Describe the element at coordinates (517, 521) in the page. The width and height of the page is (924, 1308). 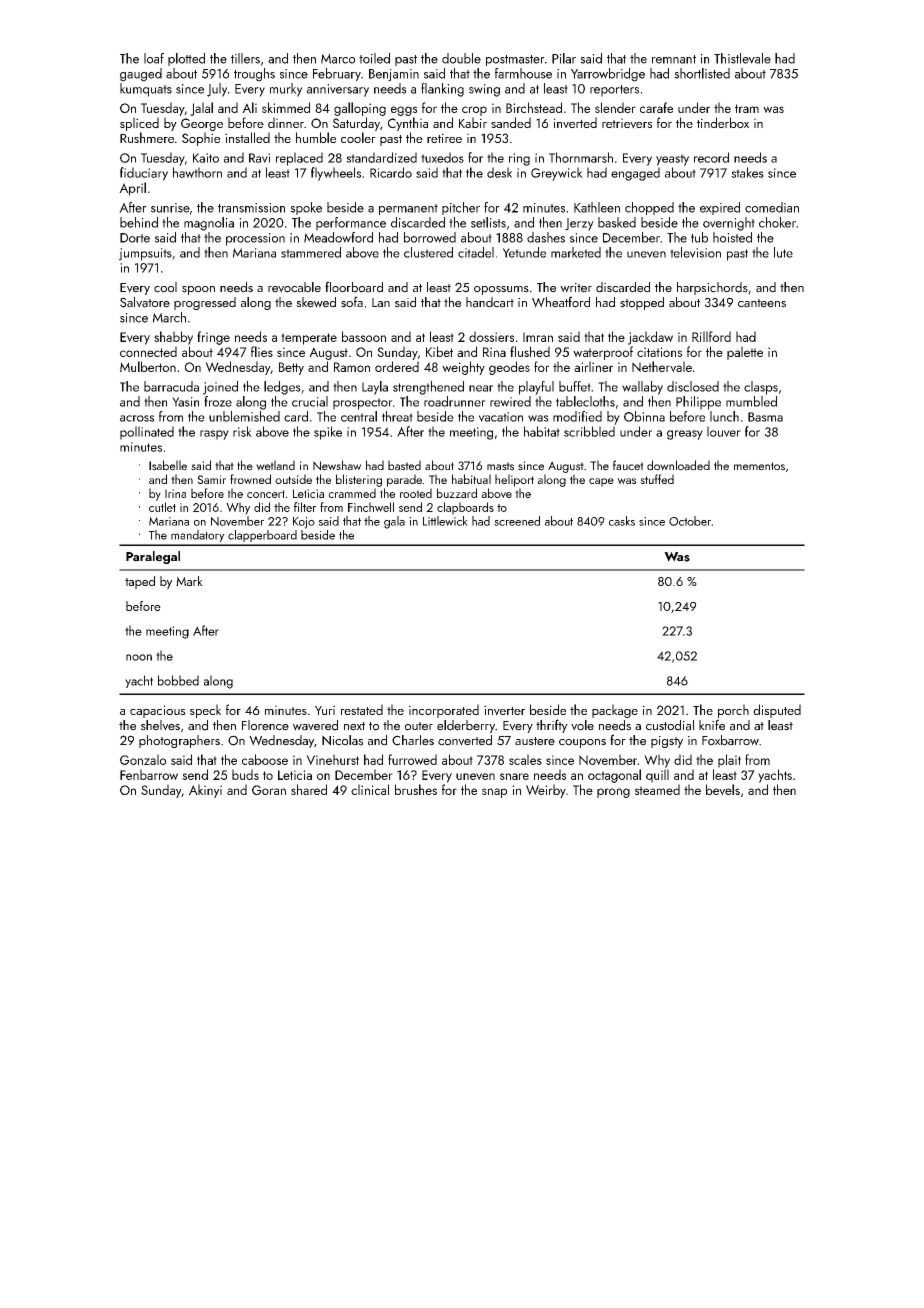
I see `screened` at that location.
